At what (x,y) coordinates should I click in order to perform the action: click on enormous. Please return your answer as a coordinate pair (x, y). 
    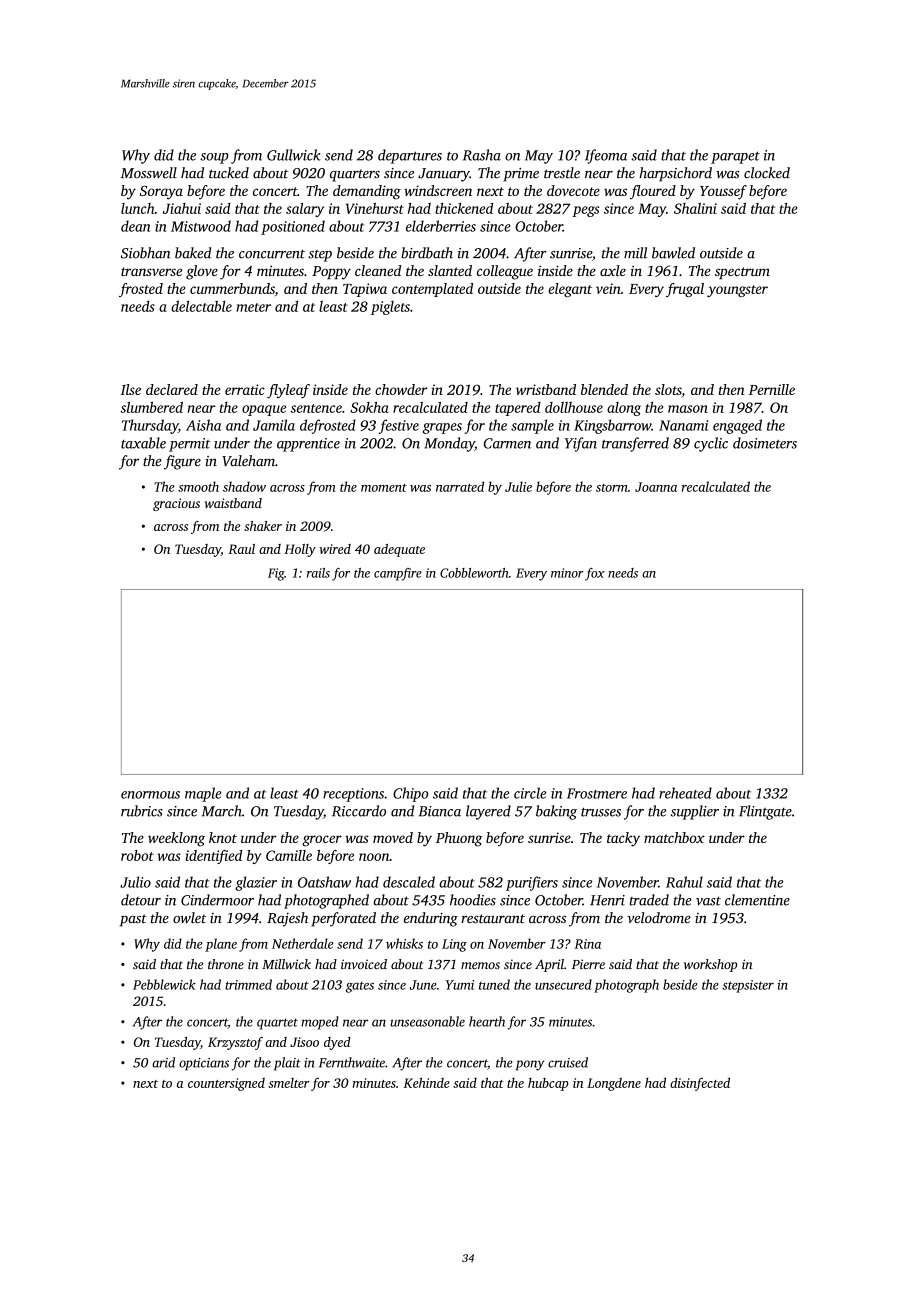
    Looking at the image, I should click on (150, 795).
